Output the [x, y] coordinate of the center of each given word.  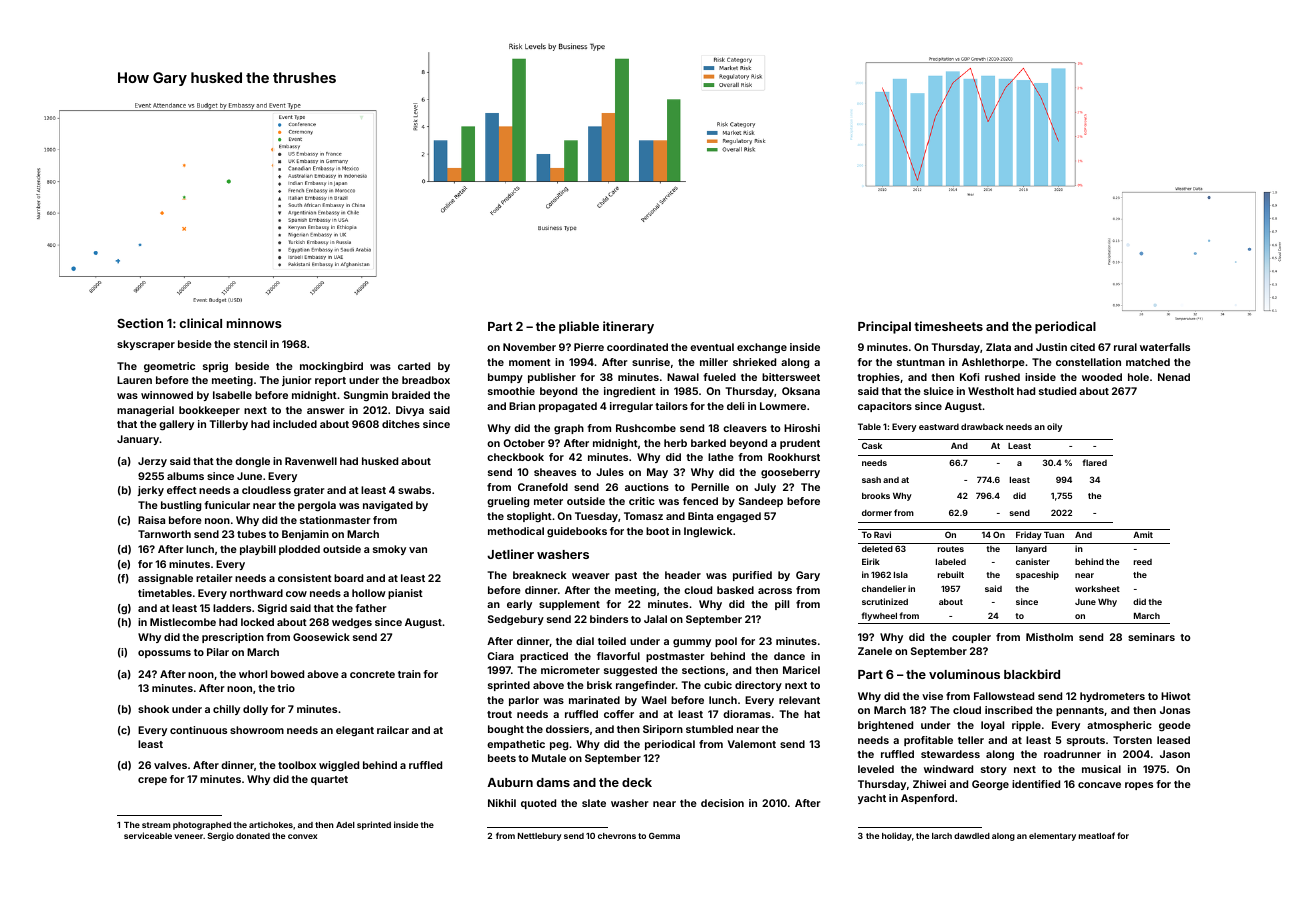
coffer [619, 714]
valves [170, 765]
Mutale [549, 758]
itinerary [628, 327]
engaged [739, 517]
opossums [164, 654]
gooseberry [790, 473]
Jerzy [152, 462]
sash [871, 480]
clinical [201, 323]
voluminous [964, 674]
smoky [389, 550]
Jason [1175, 754]
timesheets [948, 326]
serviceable [148, 835]
